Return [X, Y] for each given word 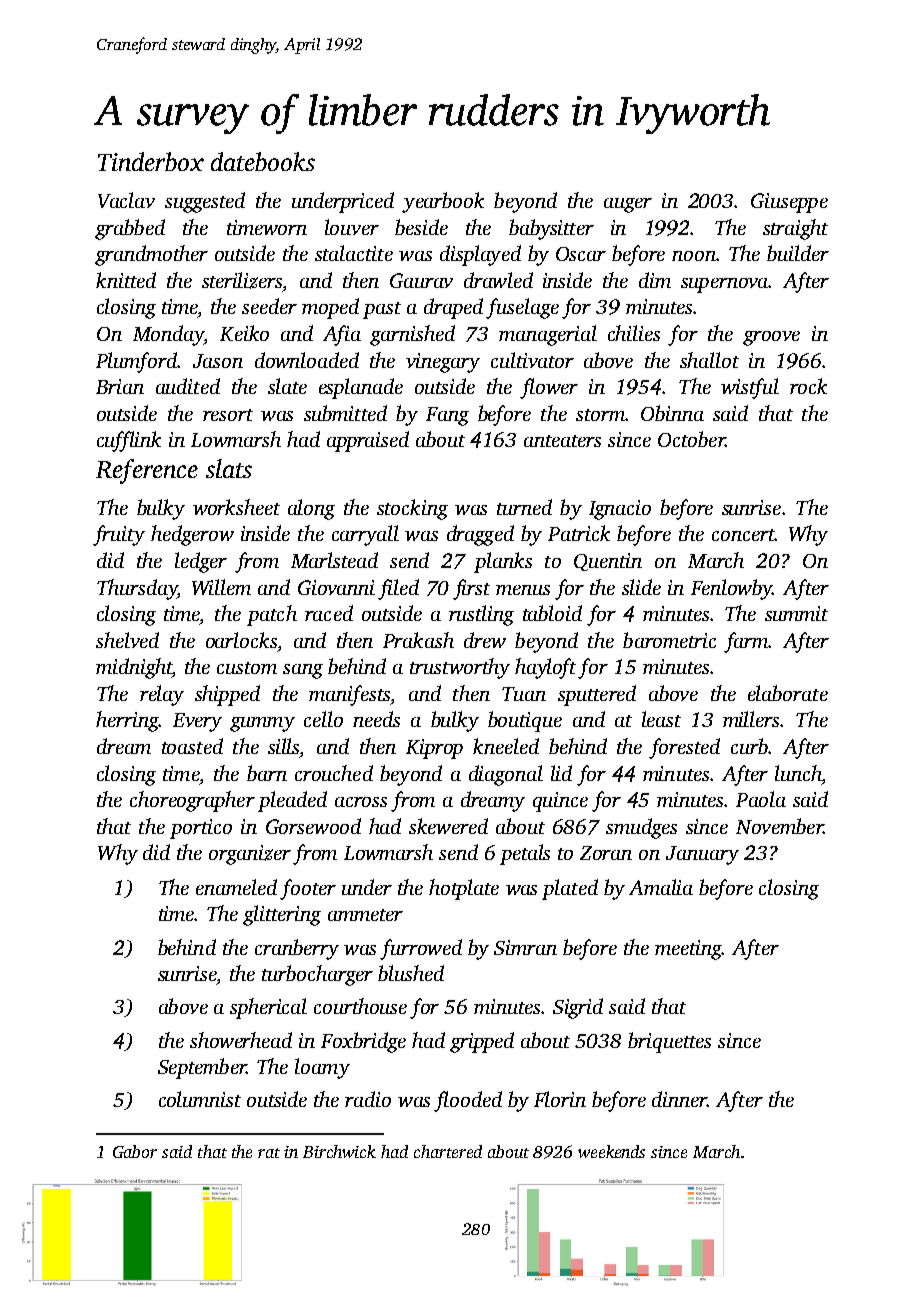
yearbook [443, 202]
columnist [200, 1099]
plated [570, 889]
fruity [119, 535]
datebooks [263, 161]
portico [201, 829]
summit [796, 613]
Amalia [661, 887]
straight [795, 229]
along [311, 509]
